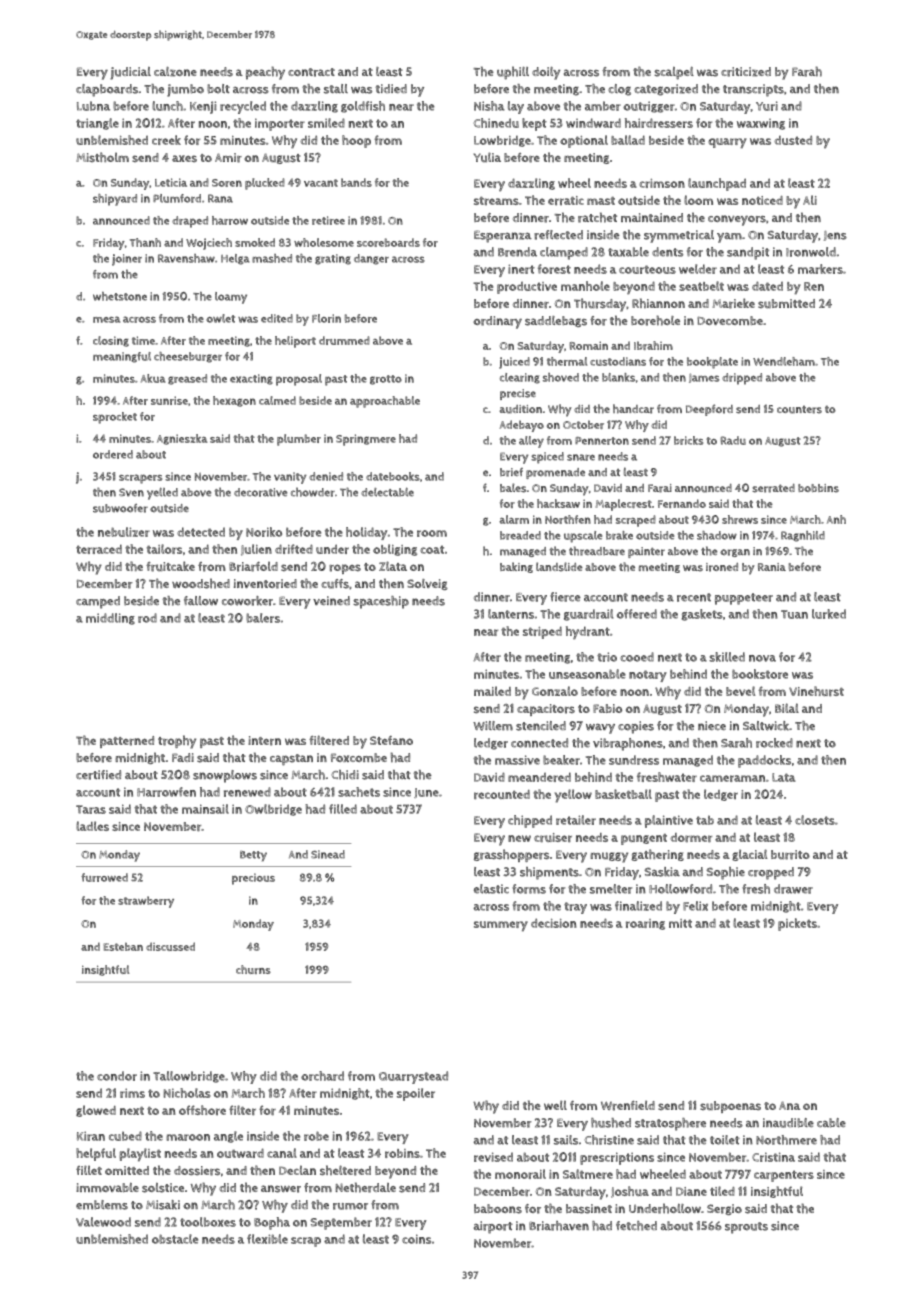  What do you see at coordinates (670, 1124) in the screenshot?
I see `stratosphere` at bounding box center [670, 1124].
